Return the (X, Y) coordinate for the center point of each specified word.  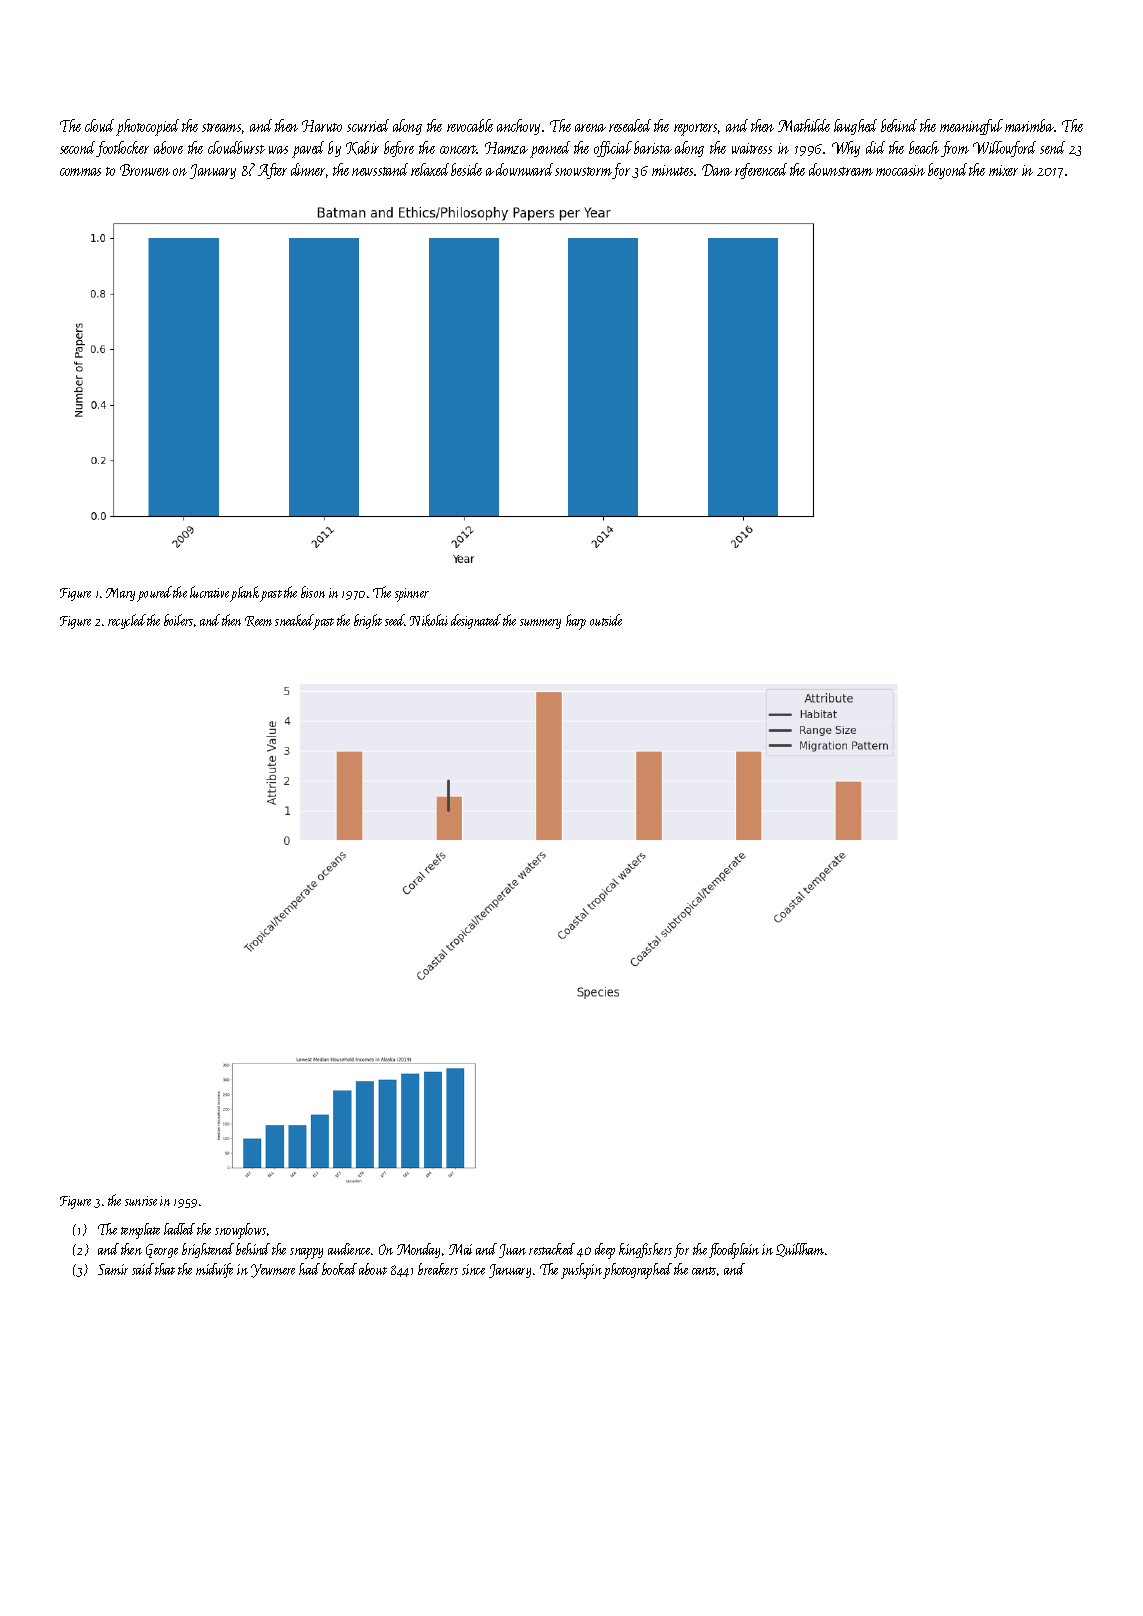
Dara (717, 170)
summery (540, 624)
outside (606, 620)
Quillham (800, 1250)
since (473, 1269)
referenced (761, 171)
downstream (841, 169)
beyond (947, 171)
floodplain (734, 1251)
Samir (113, 1269)
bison (313, 592)
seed (395, 620)
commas (80, 172)
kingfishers (645, 1250)
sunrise (141, 1201)
